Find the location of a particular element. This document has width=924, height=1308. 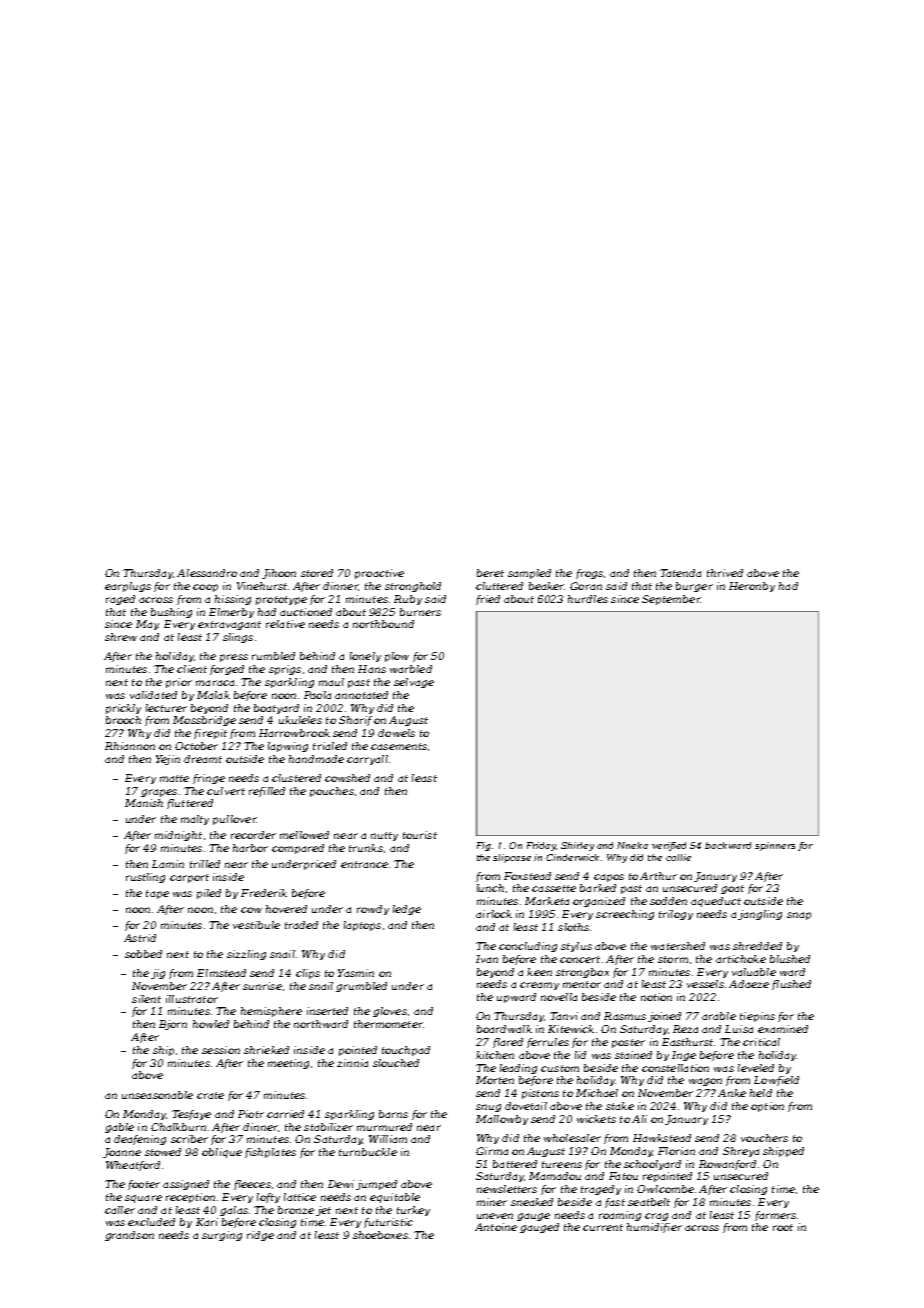

current is located at coordinates (603, 1227).
